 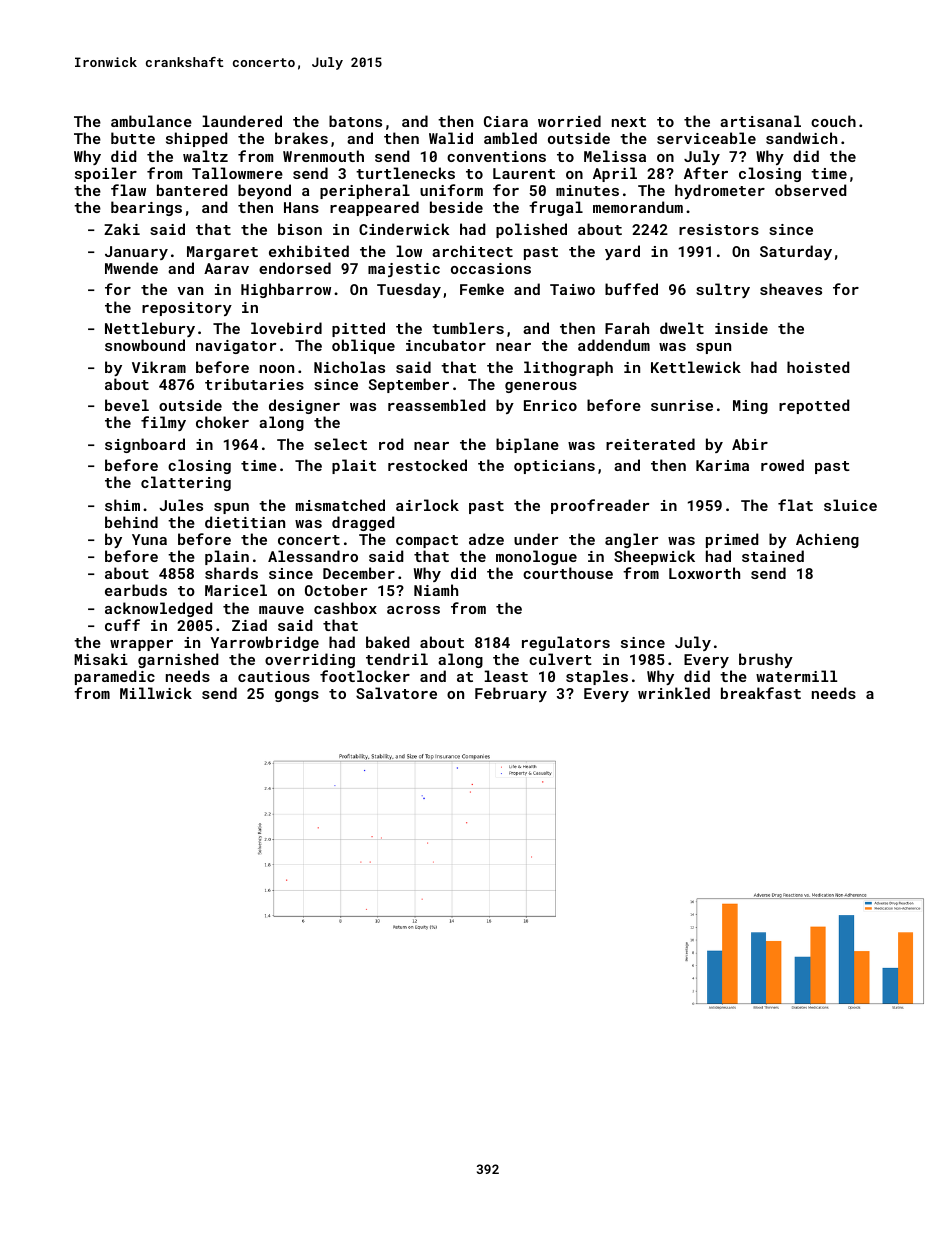 What do you see at coordinates (222, 422) in the screenshot?
I see `choker` at bounding box center [222, 422].
